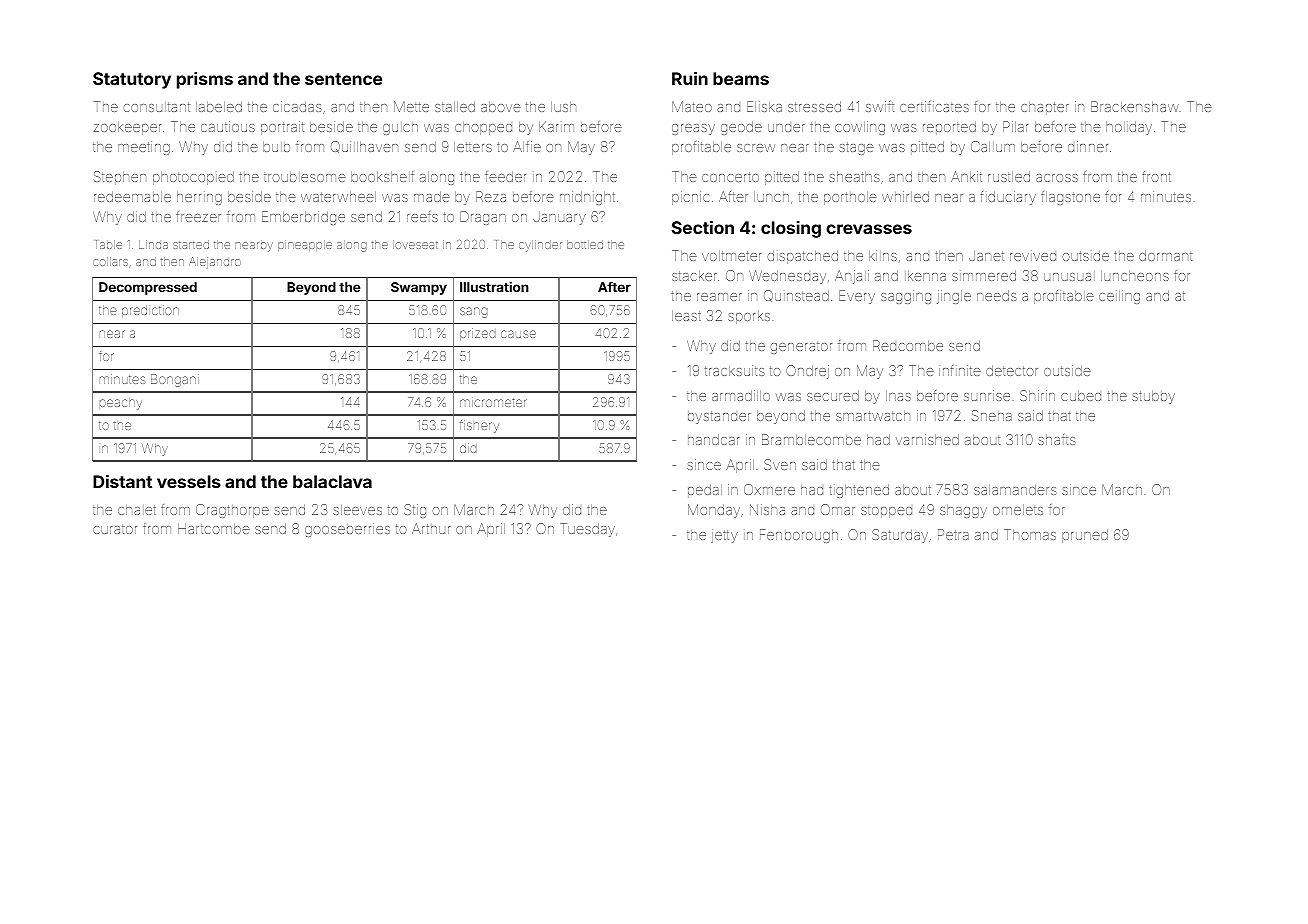  I want to click on Brackenshaw, so click(1135, 106).
